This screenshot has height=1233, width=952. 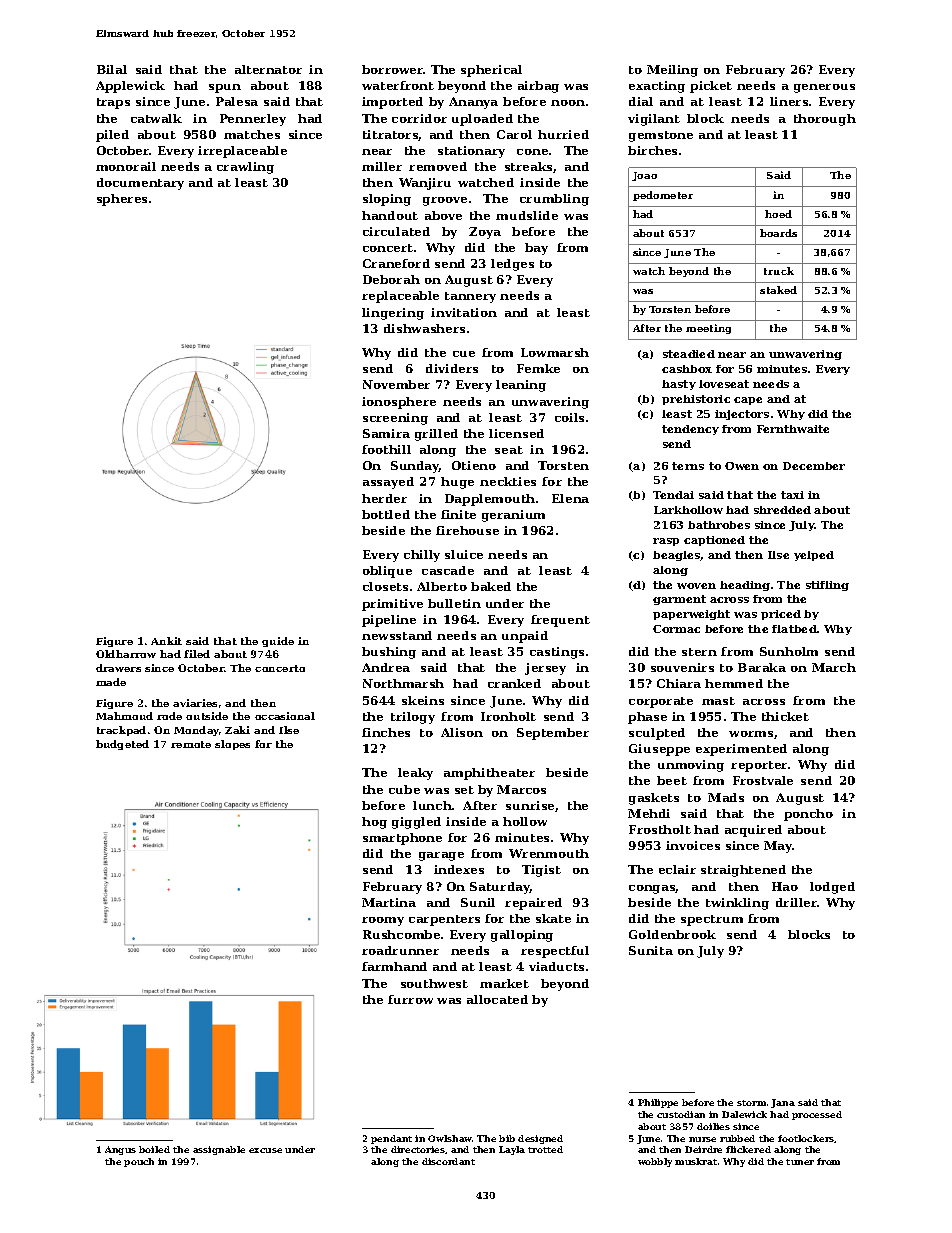 What do you see at coordinates (285, 716) in the screenshot?
I see `occasional` at bounding box center [285, 716].
